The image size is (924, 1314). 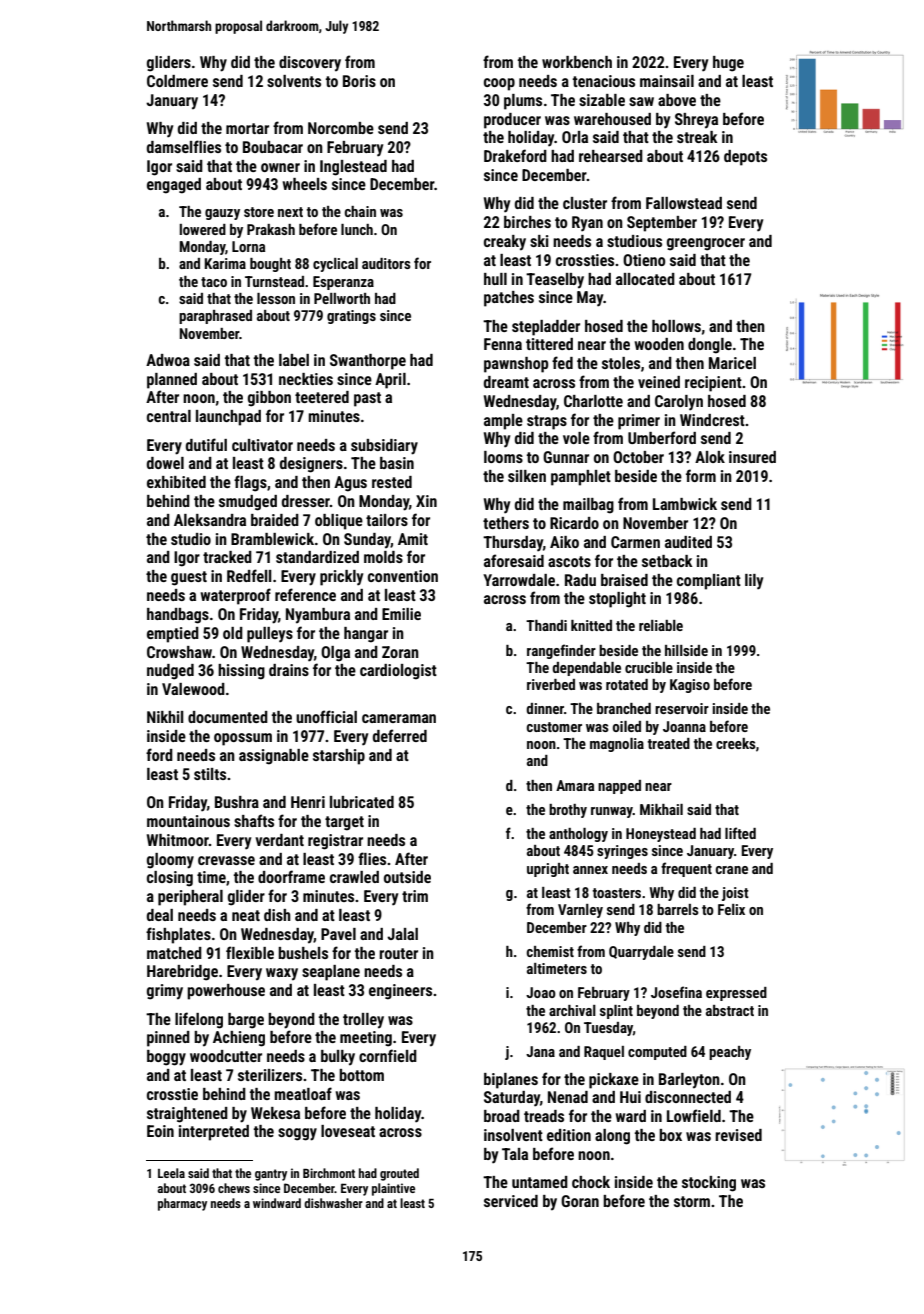 What do you see at coordinates (174, 186) in the image?
I see `engaged` at bounding box center [174, 186].
